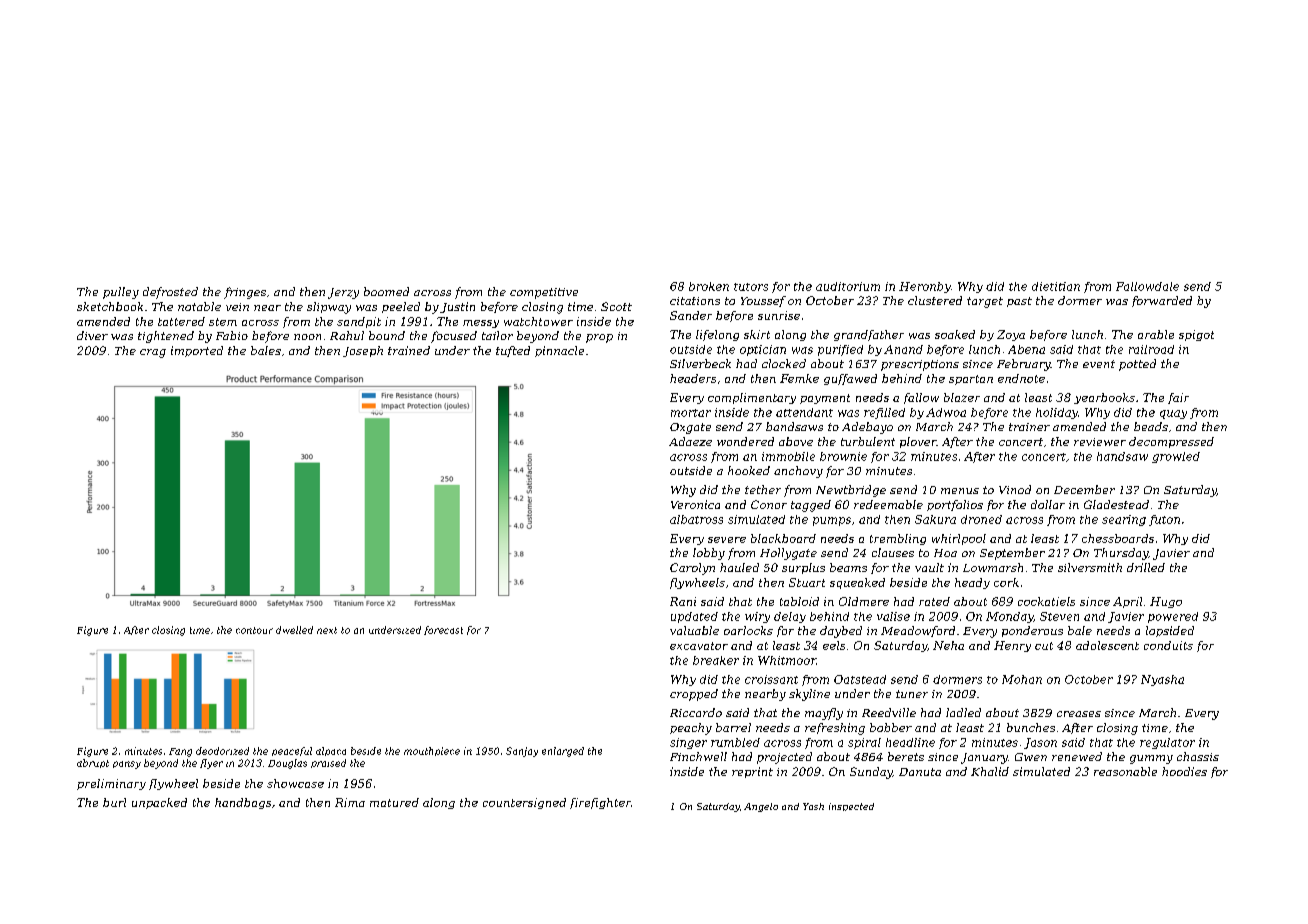 The image size is (1308, 924). I want to click on Joseph, so click(363, 351).
